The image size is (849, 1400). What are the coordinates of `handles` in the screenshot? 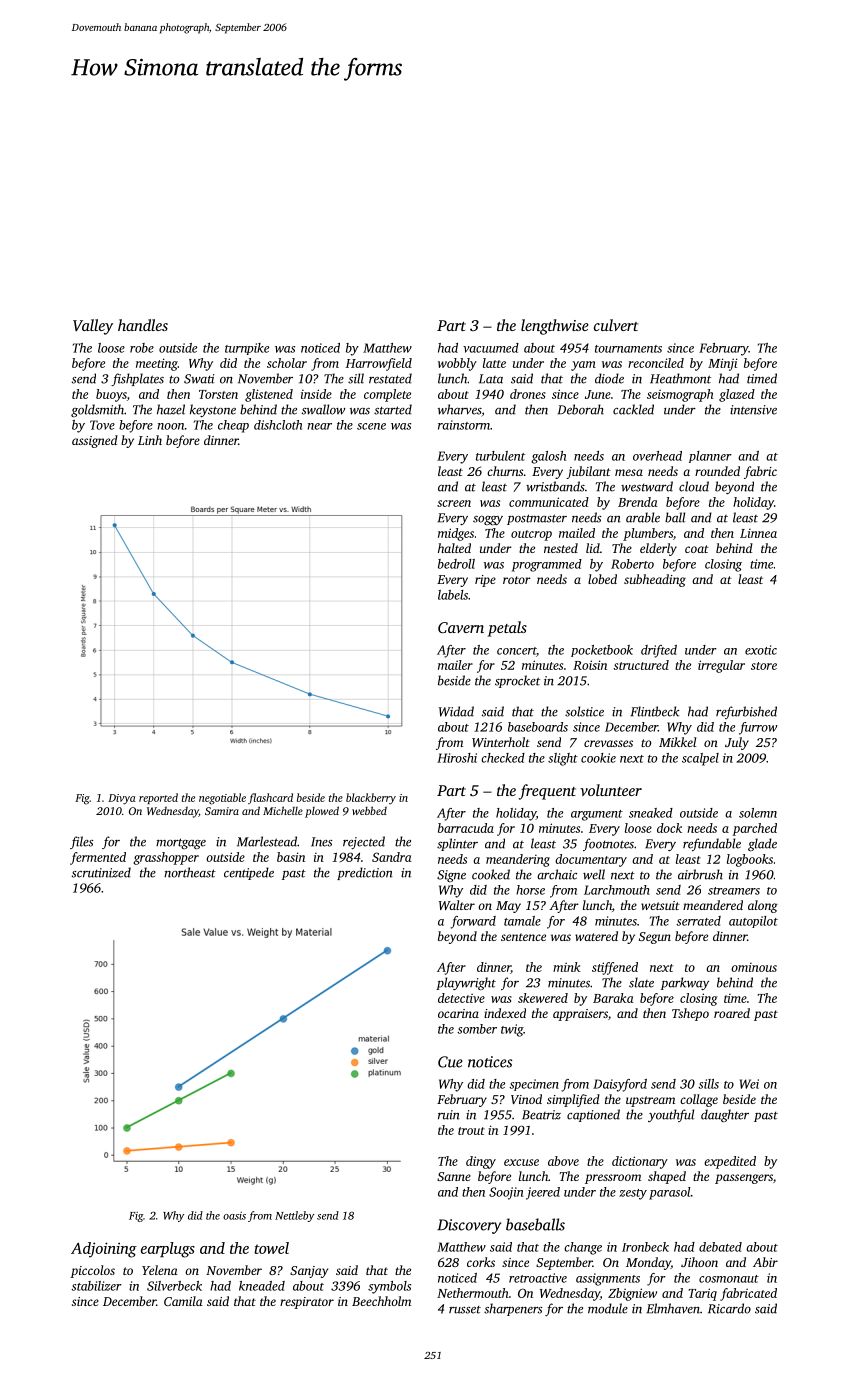 It's located at (143, 325).
